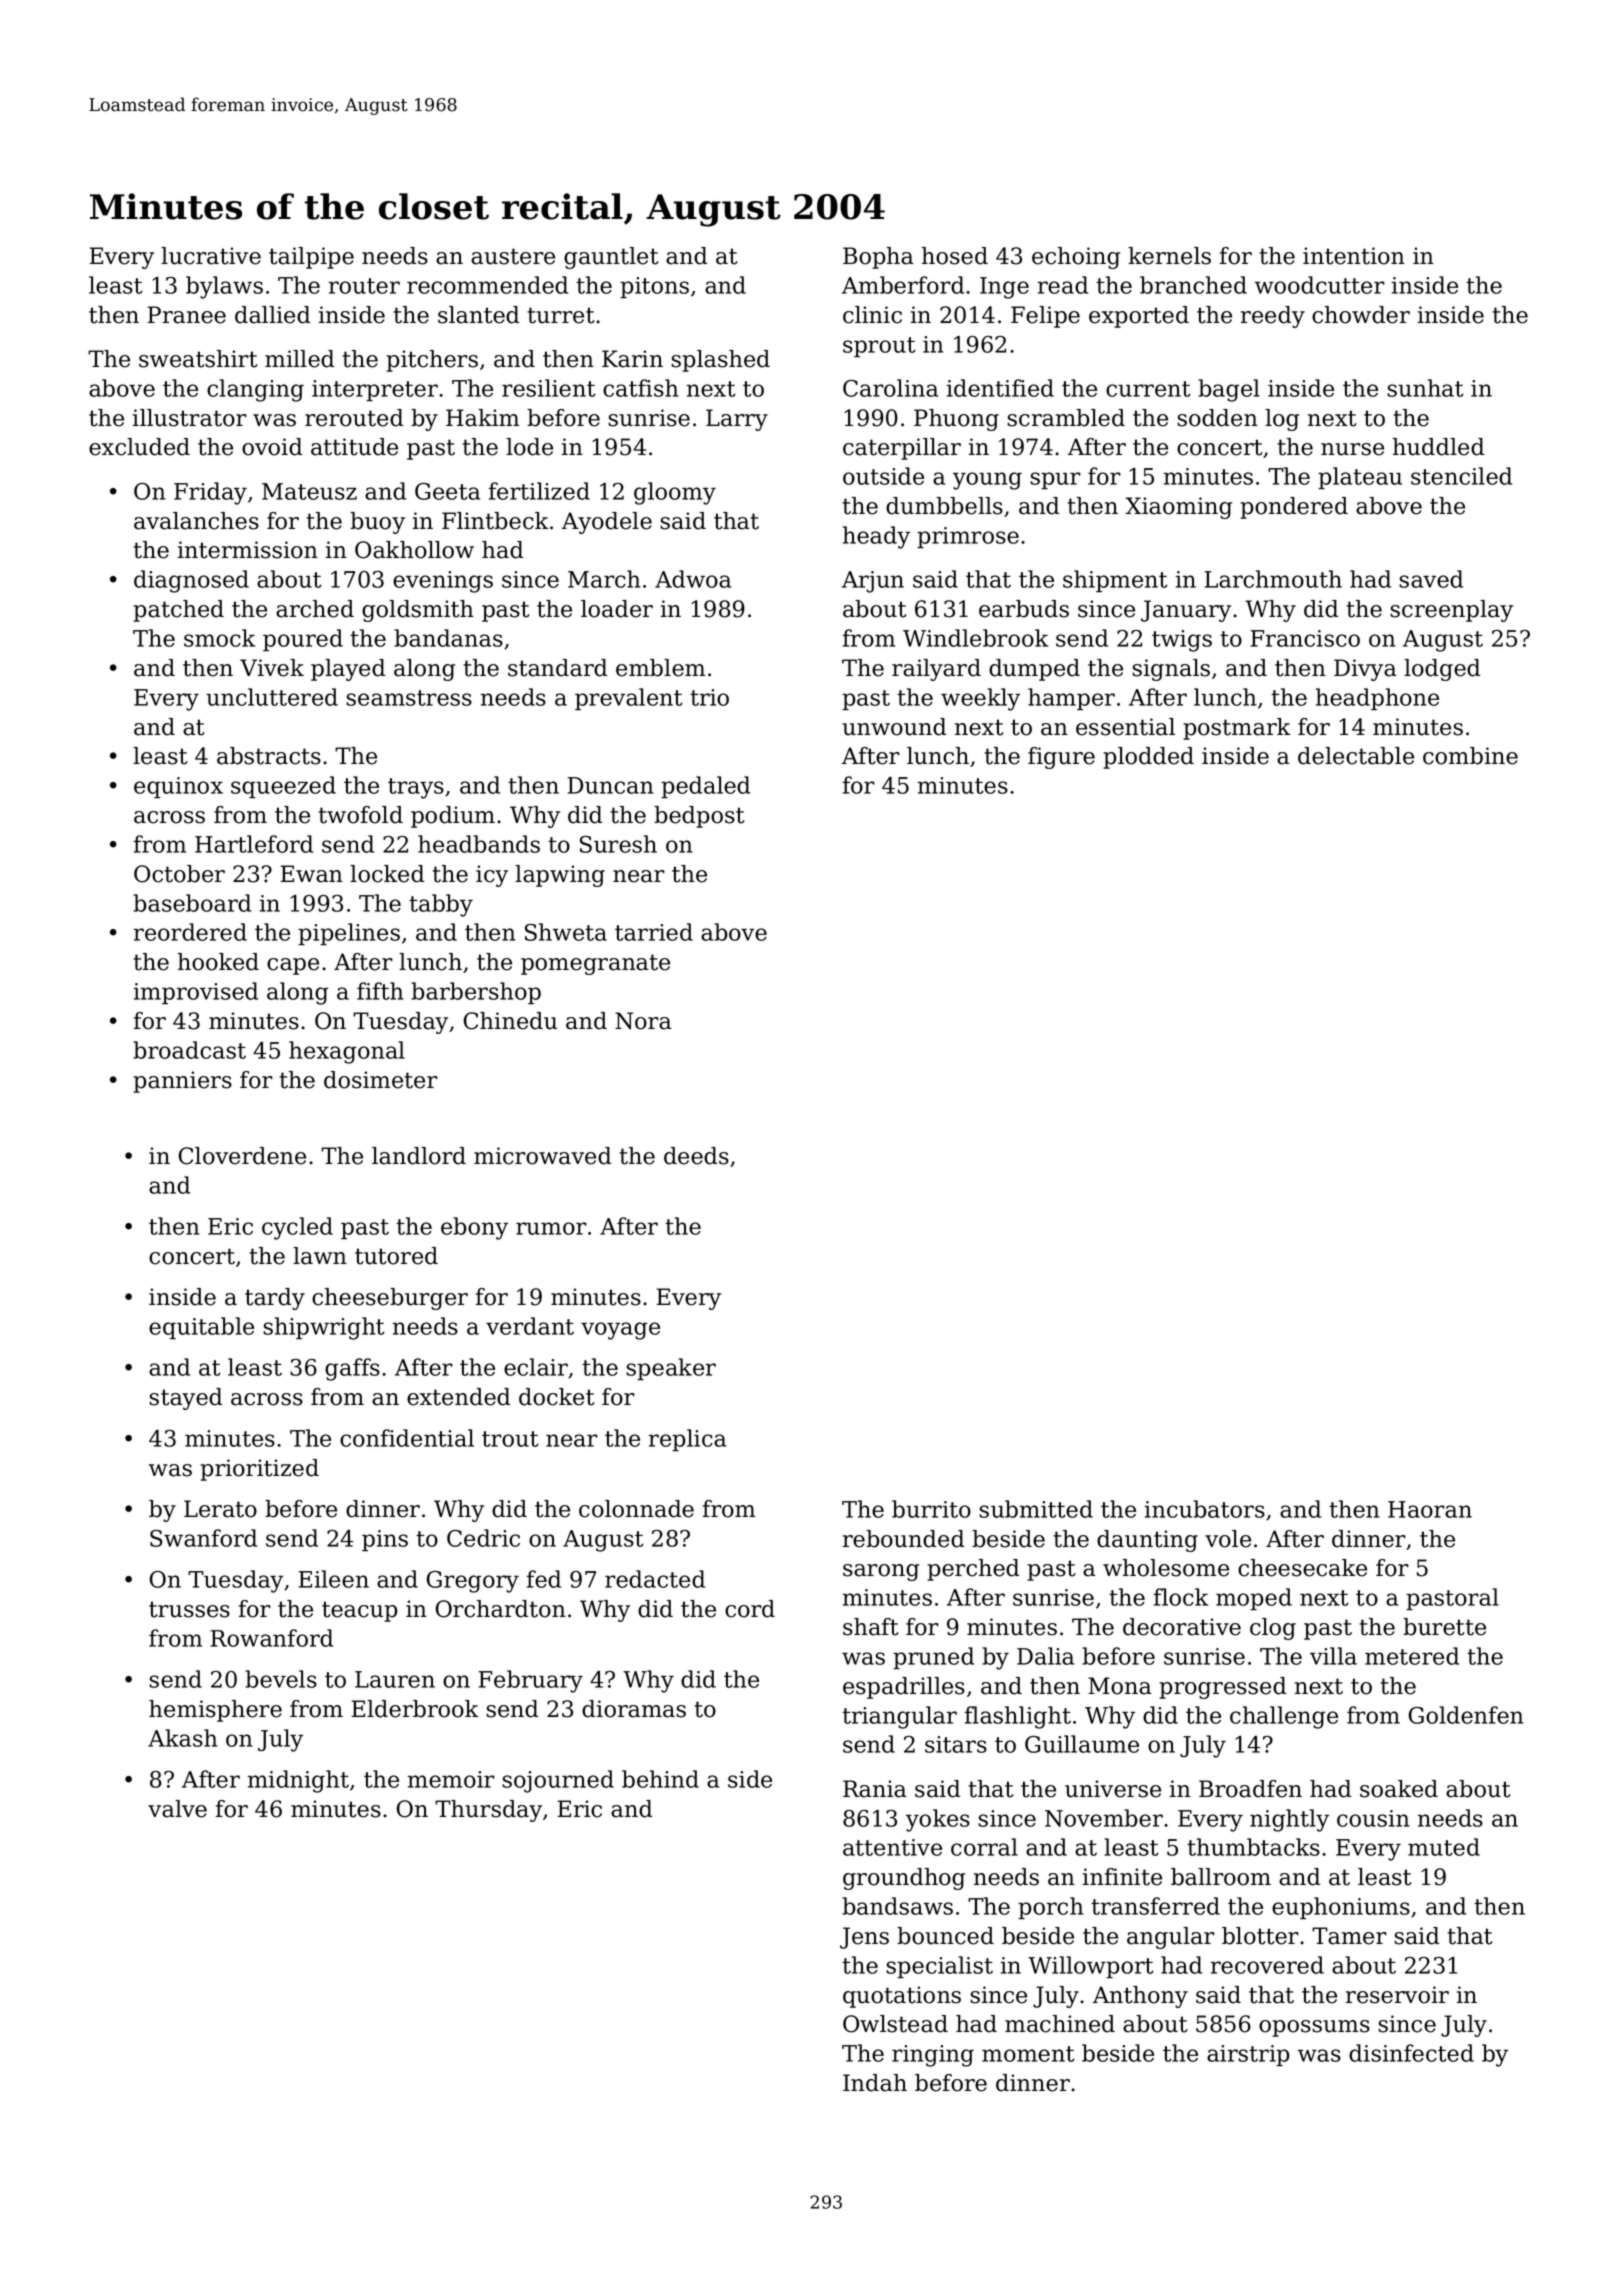 The height and width of the document is (2292, 1620). I want to click on deeds, so click(696, 1156).
